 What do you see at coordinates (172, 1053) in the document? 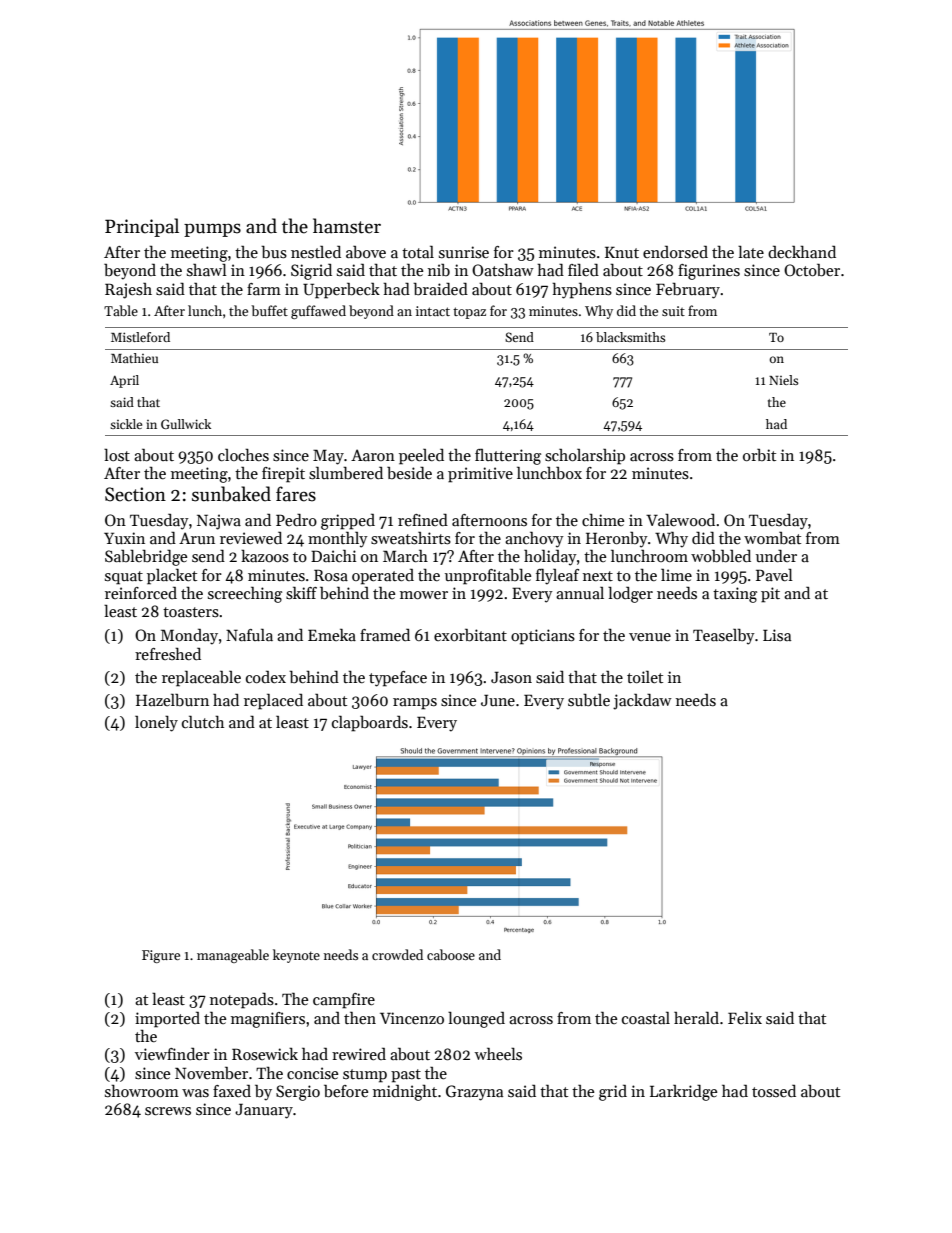
I see `viewfinder` at bounding box center [172, 1053].
